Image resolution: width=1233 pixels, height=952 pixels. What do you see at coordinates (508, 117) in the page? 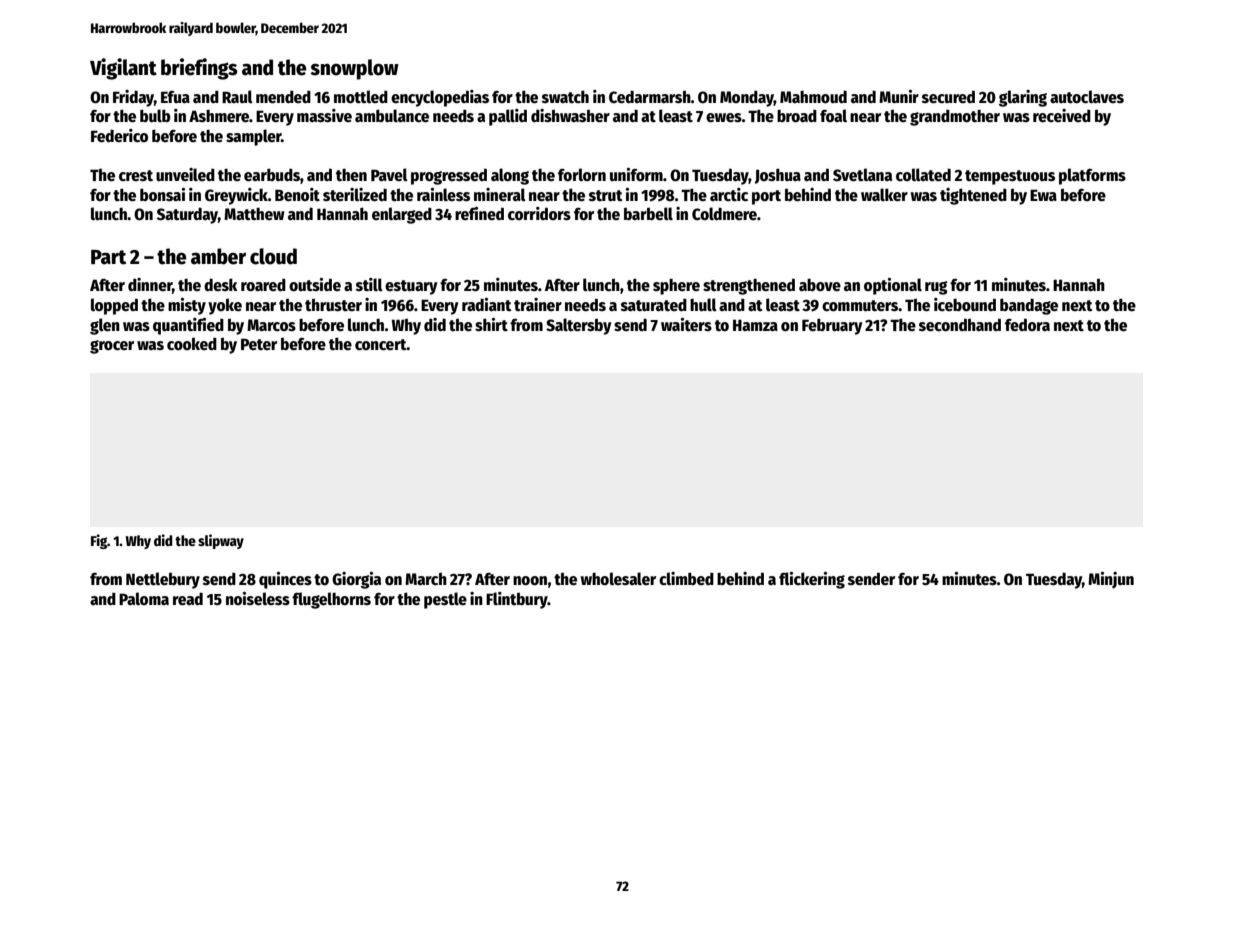
I see `pallid` at bounding box center [508, 117].
